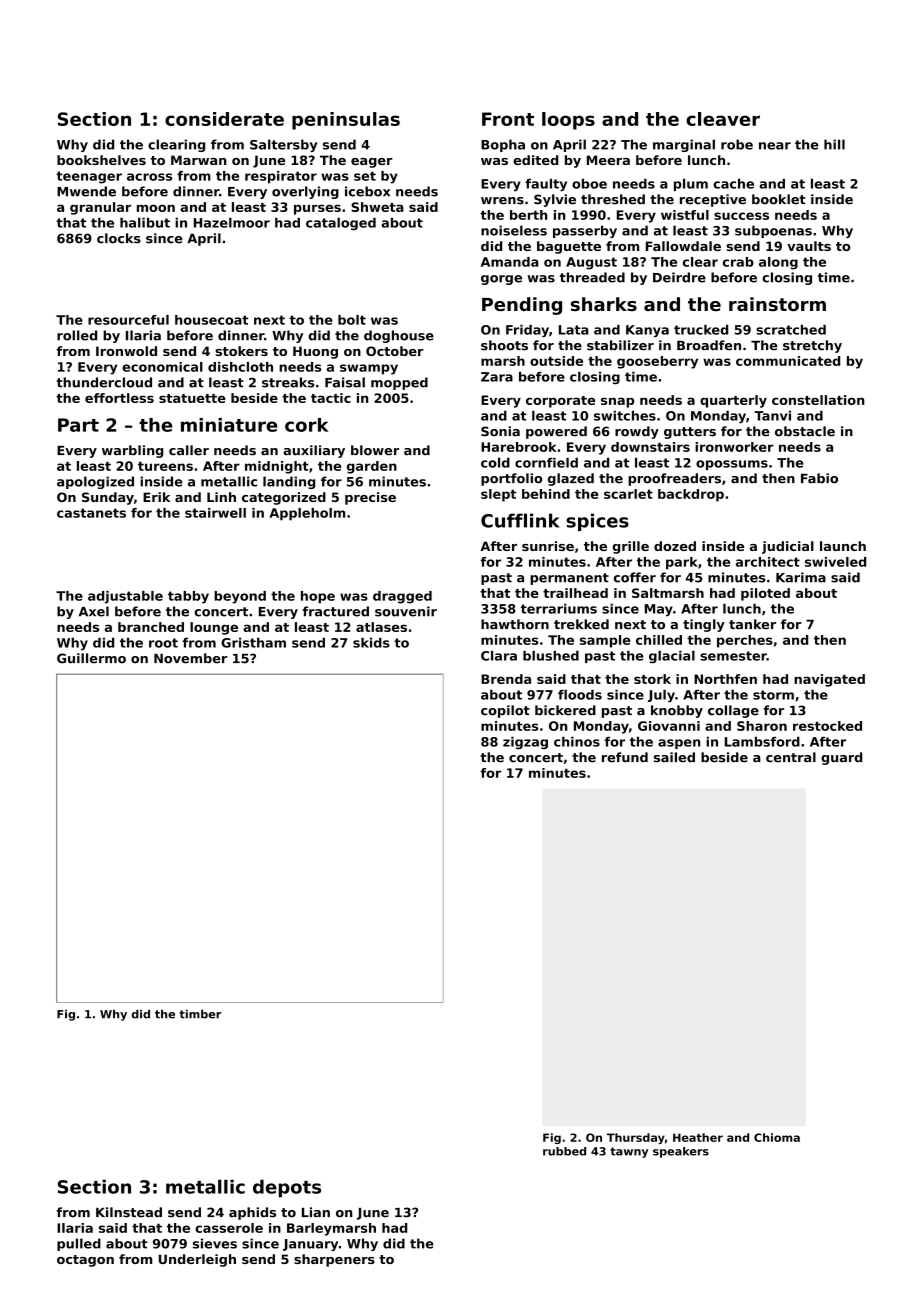  Describe the element at coordinates (525, 743) in the page. I see `zigzag` at that location.
